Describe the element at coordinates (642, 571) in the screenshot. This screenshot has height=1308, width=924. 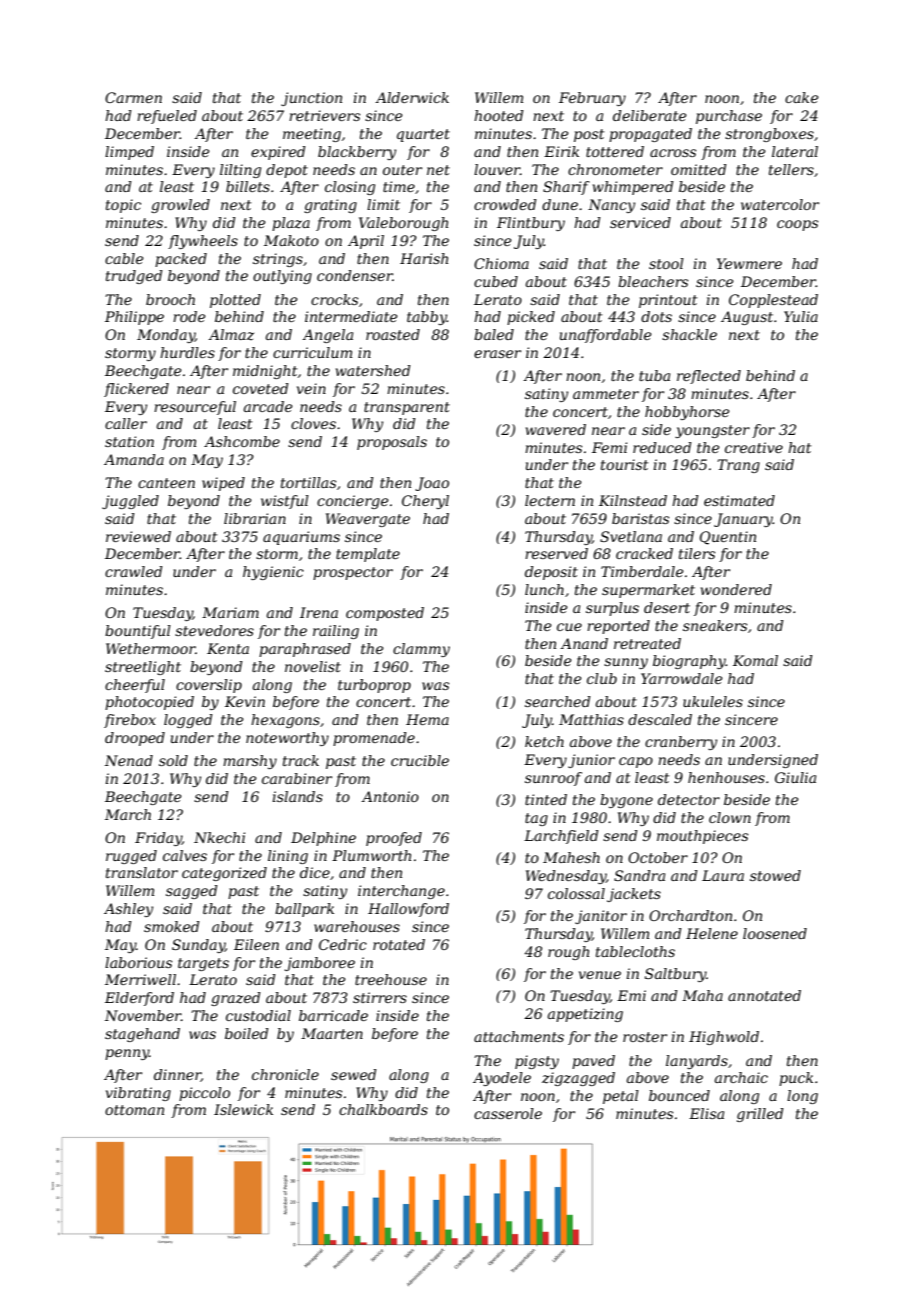
I see `Timberdale` at that location.
